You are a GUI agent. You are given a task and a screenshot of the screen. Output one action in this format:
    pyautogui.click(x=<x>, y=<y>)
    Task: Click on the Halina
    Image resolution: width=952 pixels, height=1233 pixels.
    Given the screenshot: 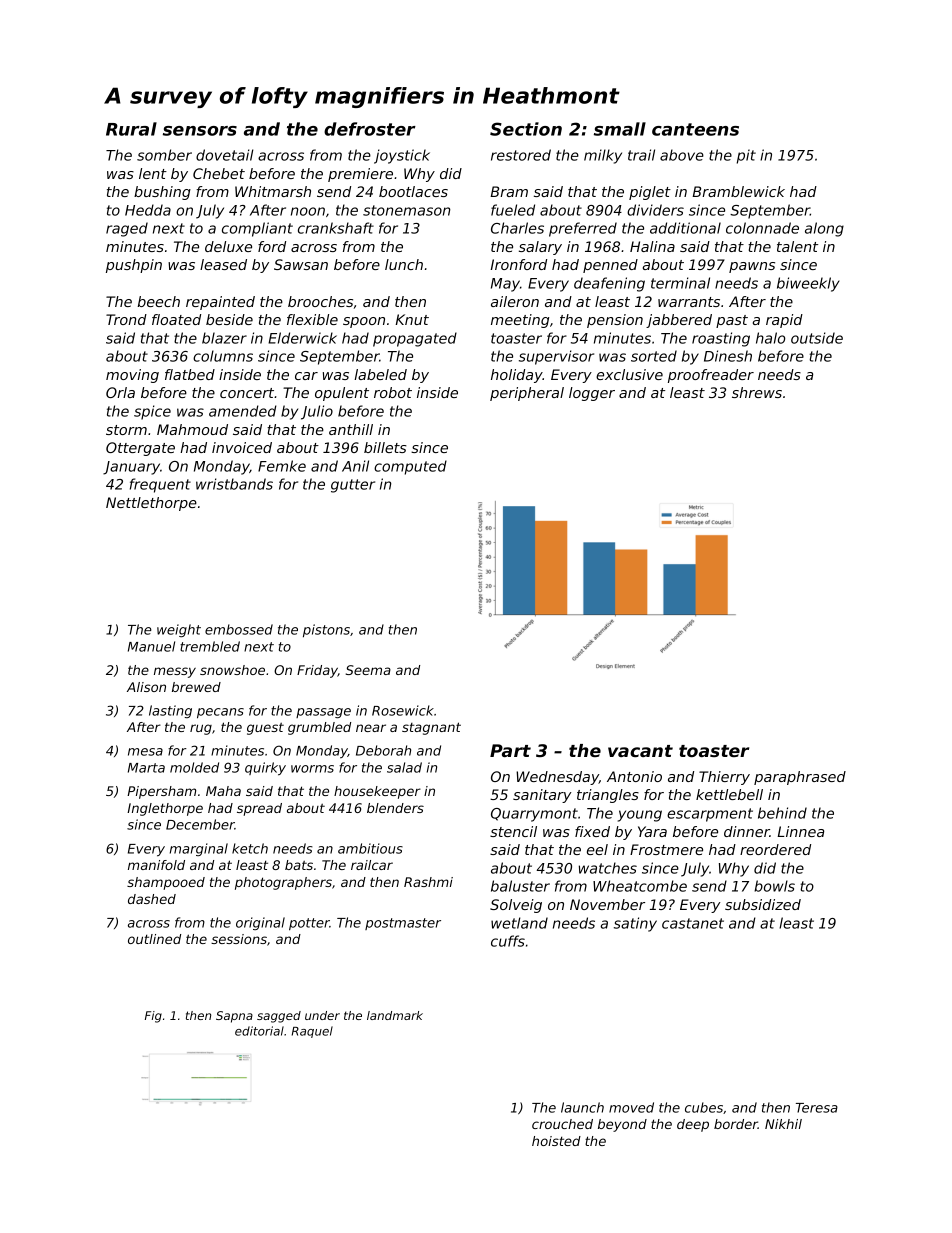 What is the action you would take?
    pyautogui.click(x=652, y=246)
